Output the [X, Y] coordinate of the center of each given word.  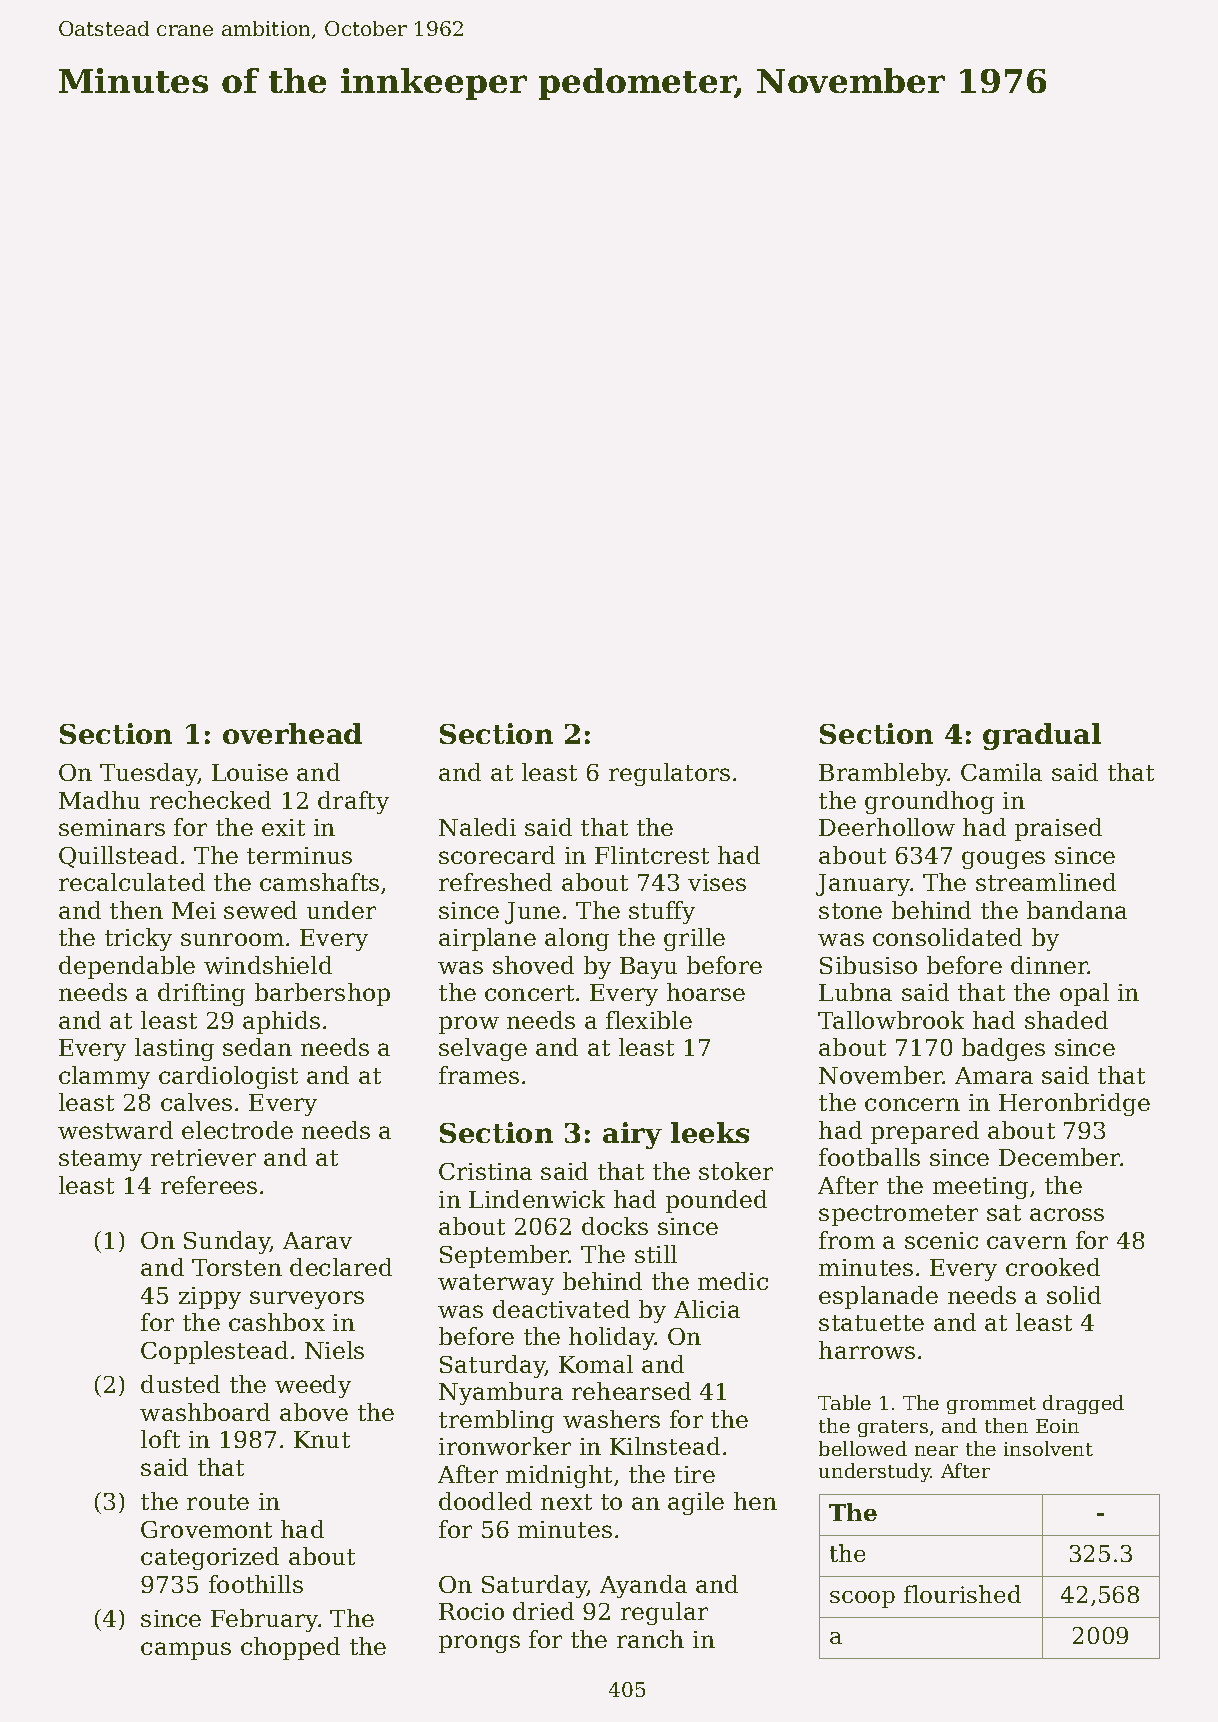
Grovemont [206, 1529]
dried [543, 1611]
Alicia [707, 1309]
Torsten [237, 1267]
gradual [1042, 736]
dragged [1083, 1404]
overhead [292, 733]
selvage [483, 1049]
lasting [174, 1049]
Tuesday [149, 774]
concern [912, 1104]
